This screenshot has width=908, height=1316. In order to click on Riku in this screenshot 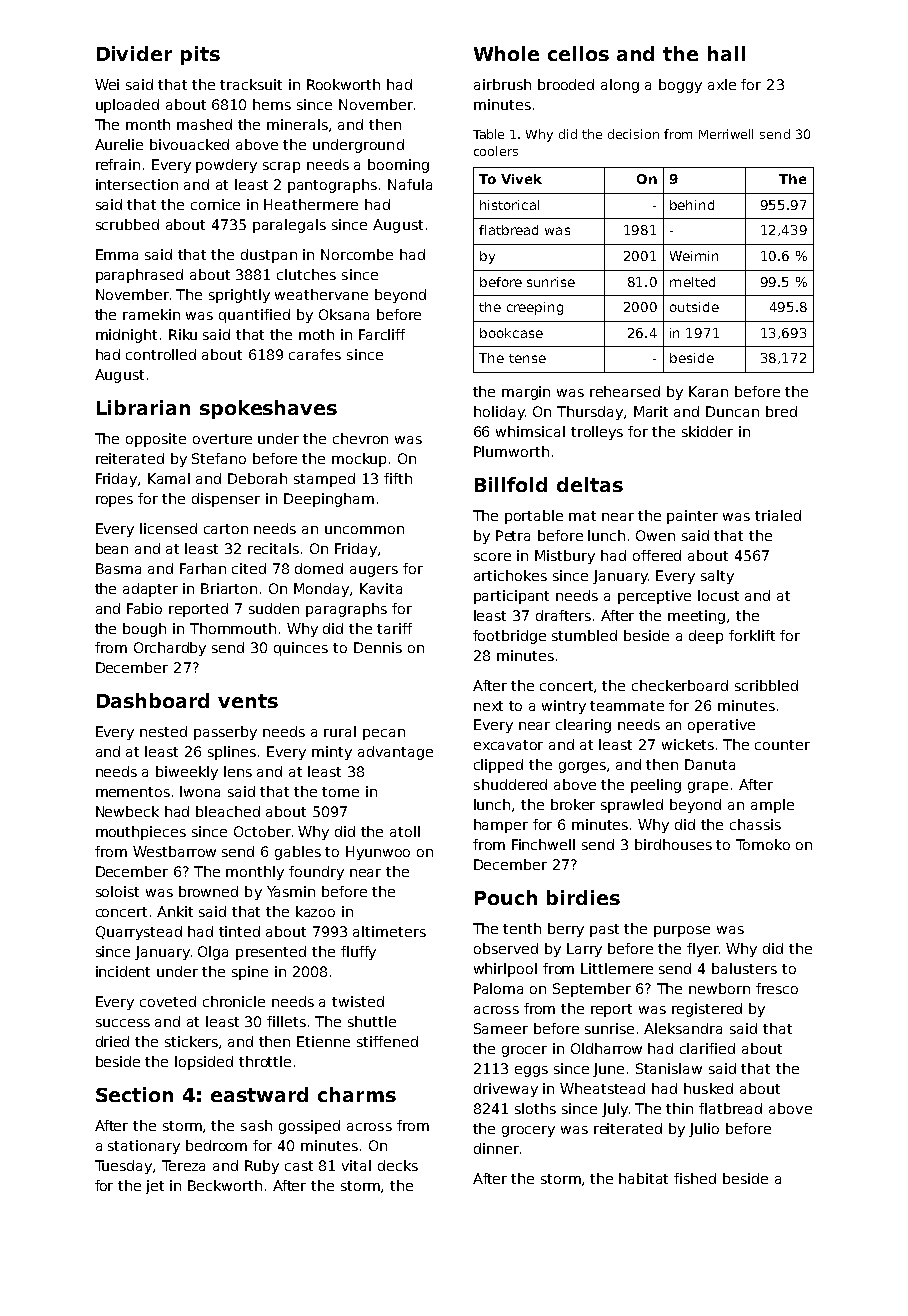, I will do `click(183, 334)`.
